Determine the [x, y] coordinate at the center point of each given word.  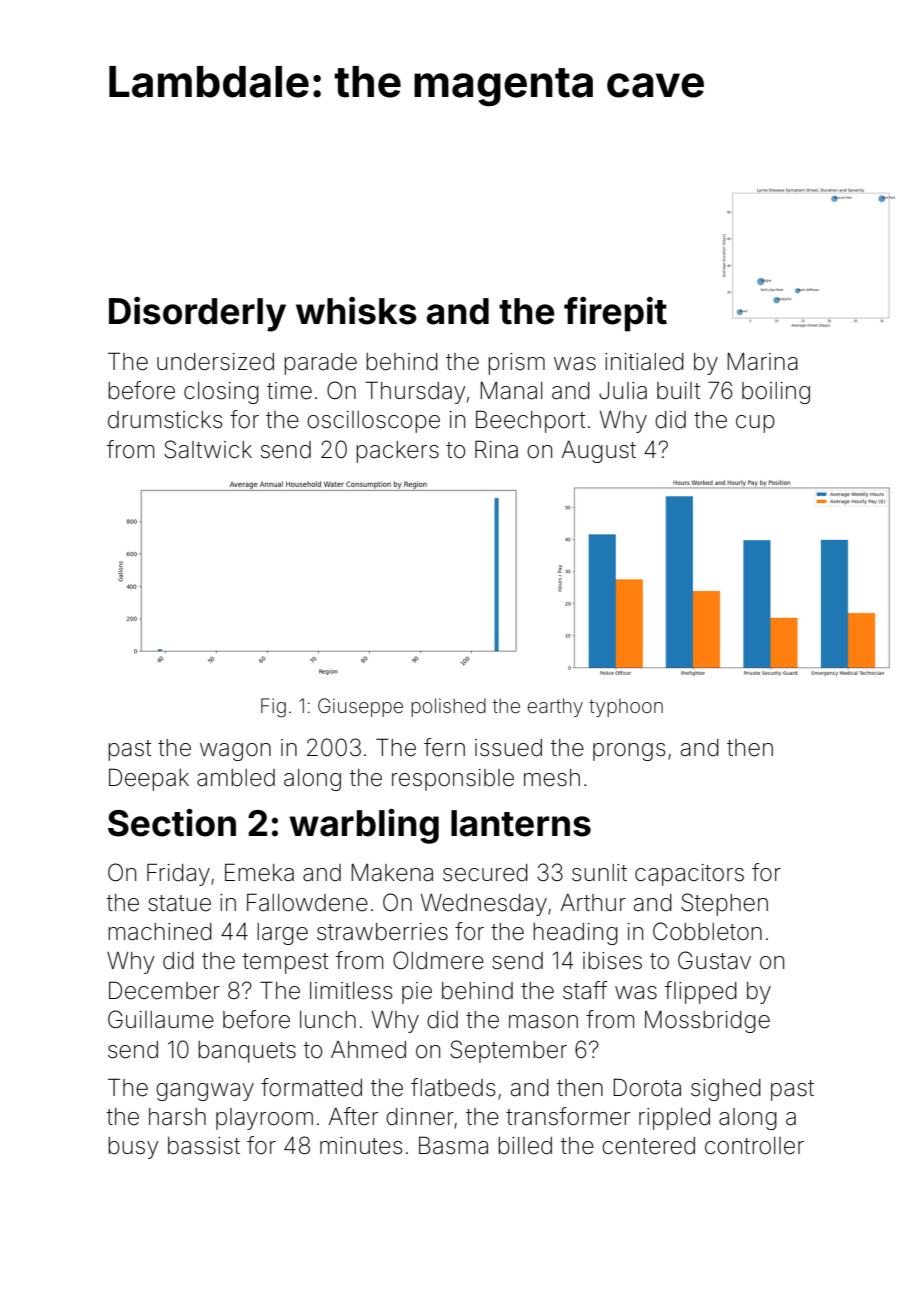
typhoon [626, 707]
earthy [555, 707]
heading [575, 934]
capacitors [689, 875]
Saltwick [208, 449]
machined [160, 932]
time [289, 391]
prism [516, 364]
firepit [615, 314]
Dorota [647, 1087]
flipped [701, 992]
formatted [311, 1087]
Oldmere [438, 960]
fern [444, 747]
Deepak [149, 779]
